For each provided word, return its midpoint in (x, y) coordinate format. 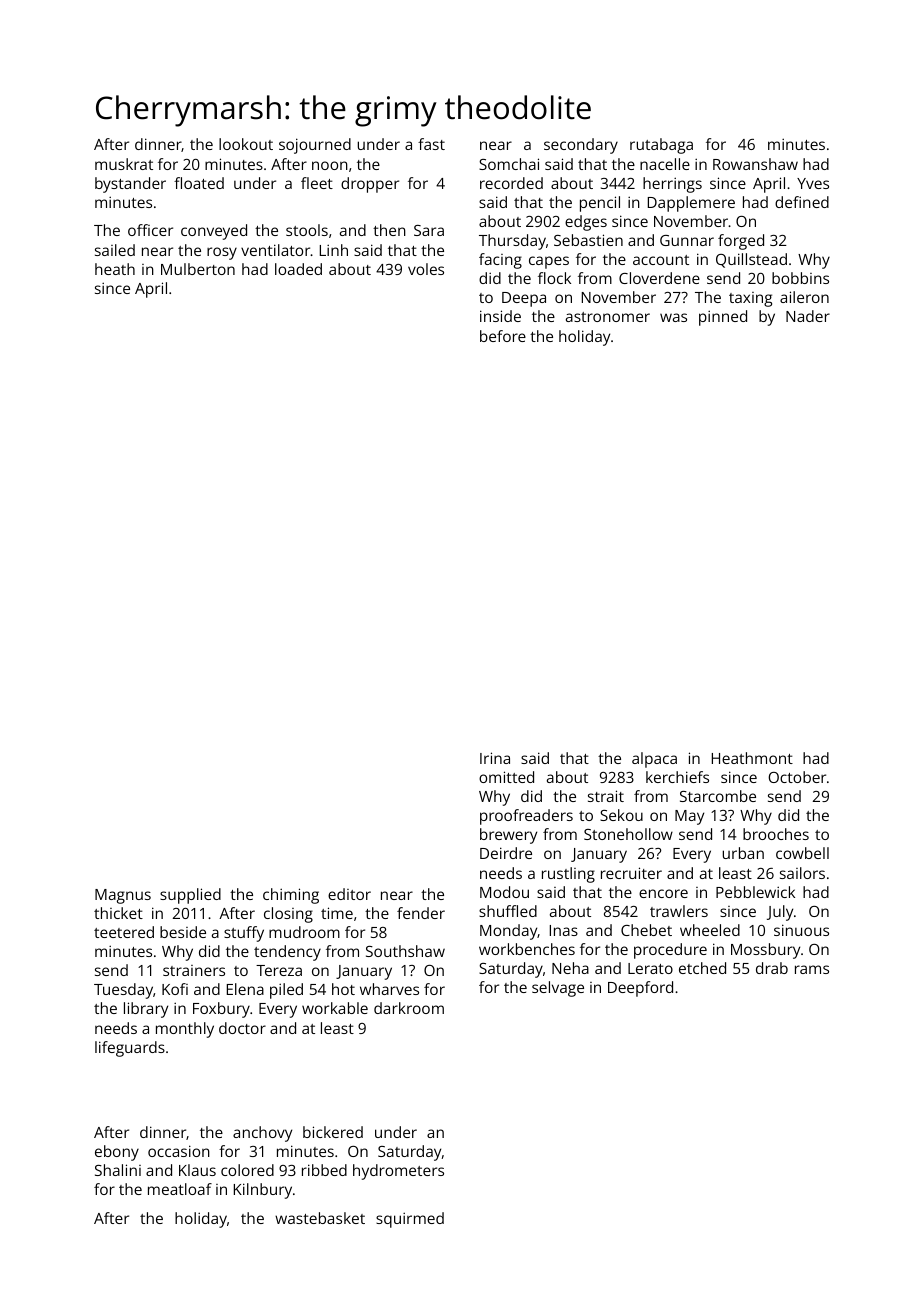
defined (802, 202)
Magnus (123, 896)
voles (426, 269)
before (503, 336)
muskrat (124, 164)
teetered (124, 932)
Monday (509, 932)
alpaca (654, 760)
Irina (495, 758)
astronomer (608, 317)
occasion (179, 1151)
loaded (298, 269)
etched (702, 968)
